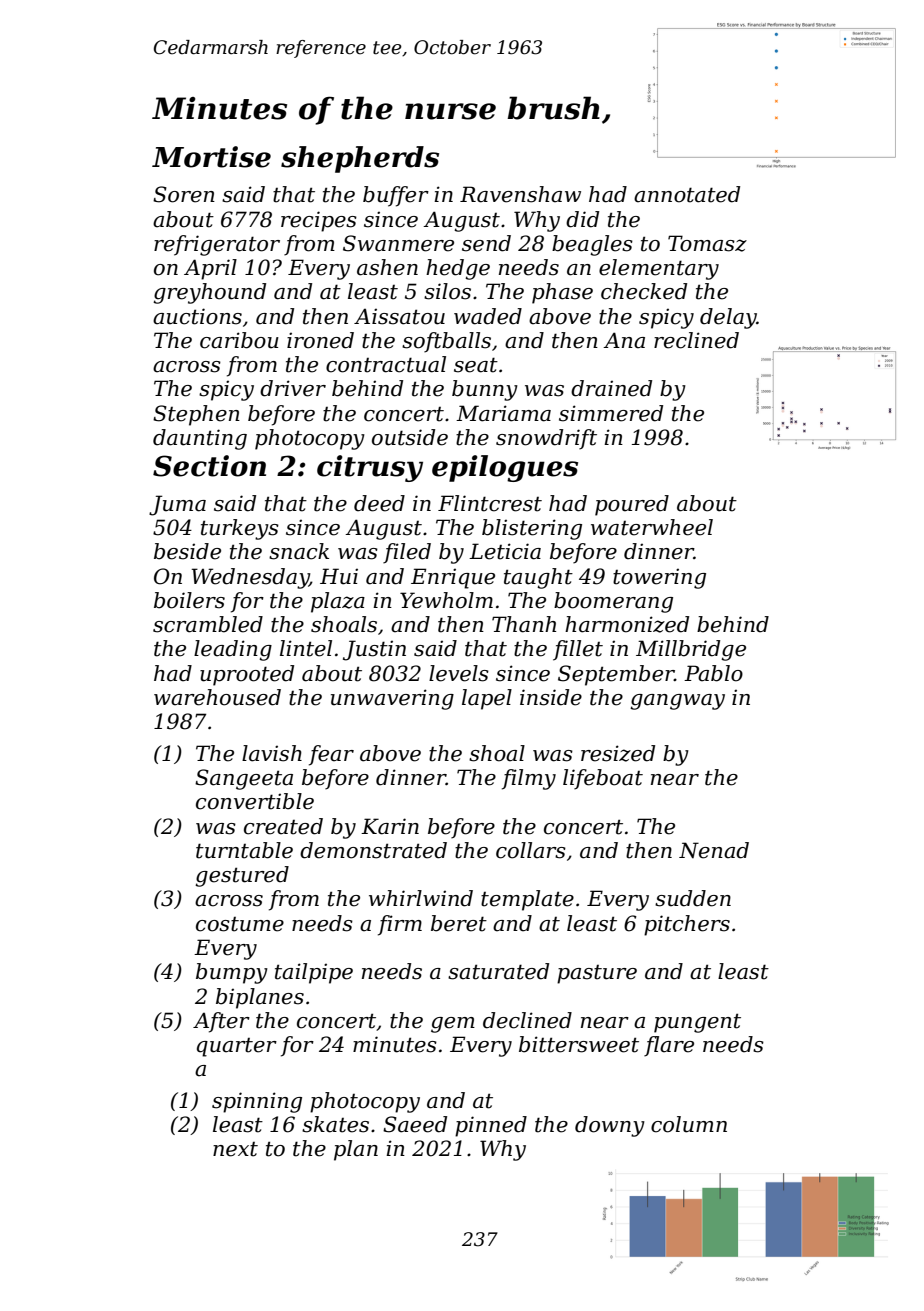  Describe the element at coordinates (453, 1025) in the document. I see `gem` at that location.
